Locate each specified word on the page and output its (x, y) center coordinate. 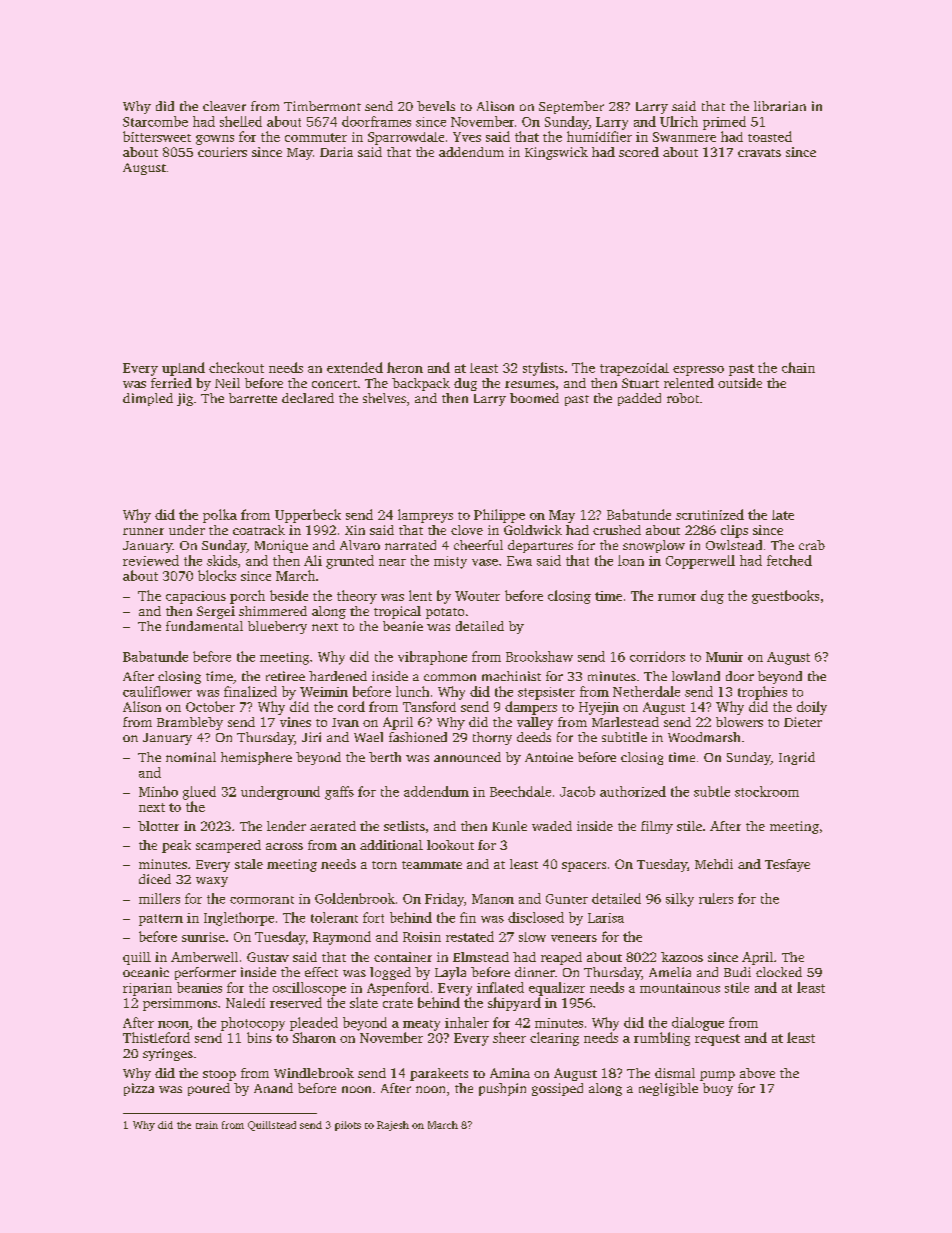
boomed (534, 398)
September (571, 107)
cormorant (262, 900)
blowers (739, 722)
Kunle (509, 826)
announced (467, 757)
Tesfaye (787, 865)
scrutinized (710, 514)
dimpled (148, 399)
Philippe (499, 516)
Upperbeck (308, 516)
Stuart (640, 383)
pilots (348, 1126)
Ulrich (679, 121)
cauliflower (157, 691)
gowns (215, 140)
